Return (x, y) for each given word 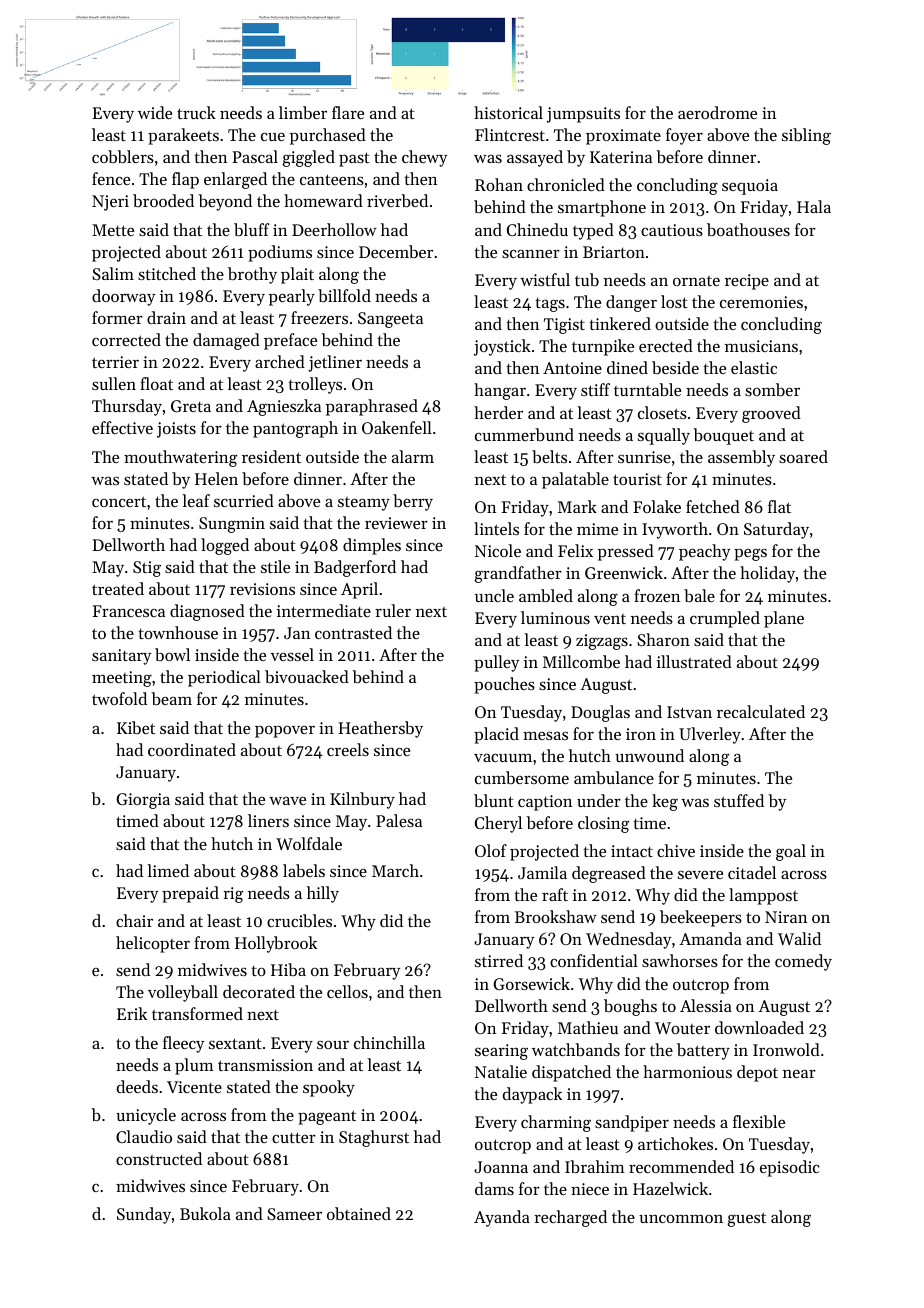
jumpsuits (583, 115)
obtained (359, 1213)
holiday (767, 574)
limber (303, 112)
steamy (364, 504)
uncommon (681, 1219)
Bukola (205, 1213)
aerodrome (717, 112)
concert (119, 501)
